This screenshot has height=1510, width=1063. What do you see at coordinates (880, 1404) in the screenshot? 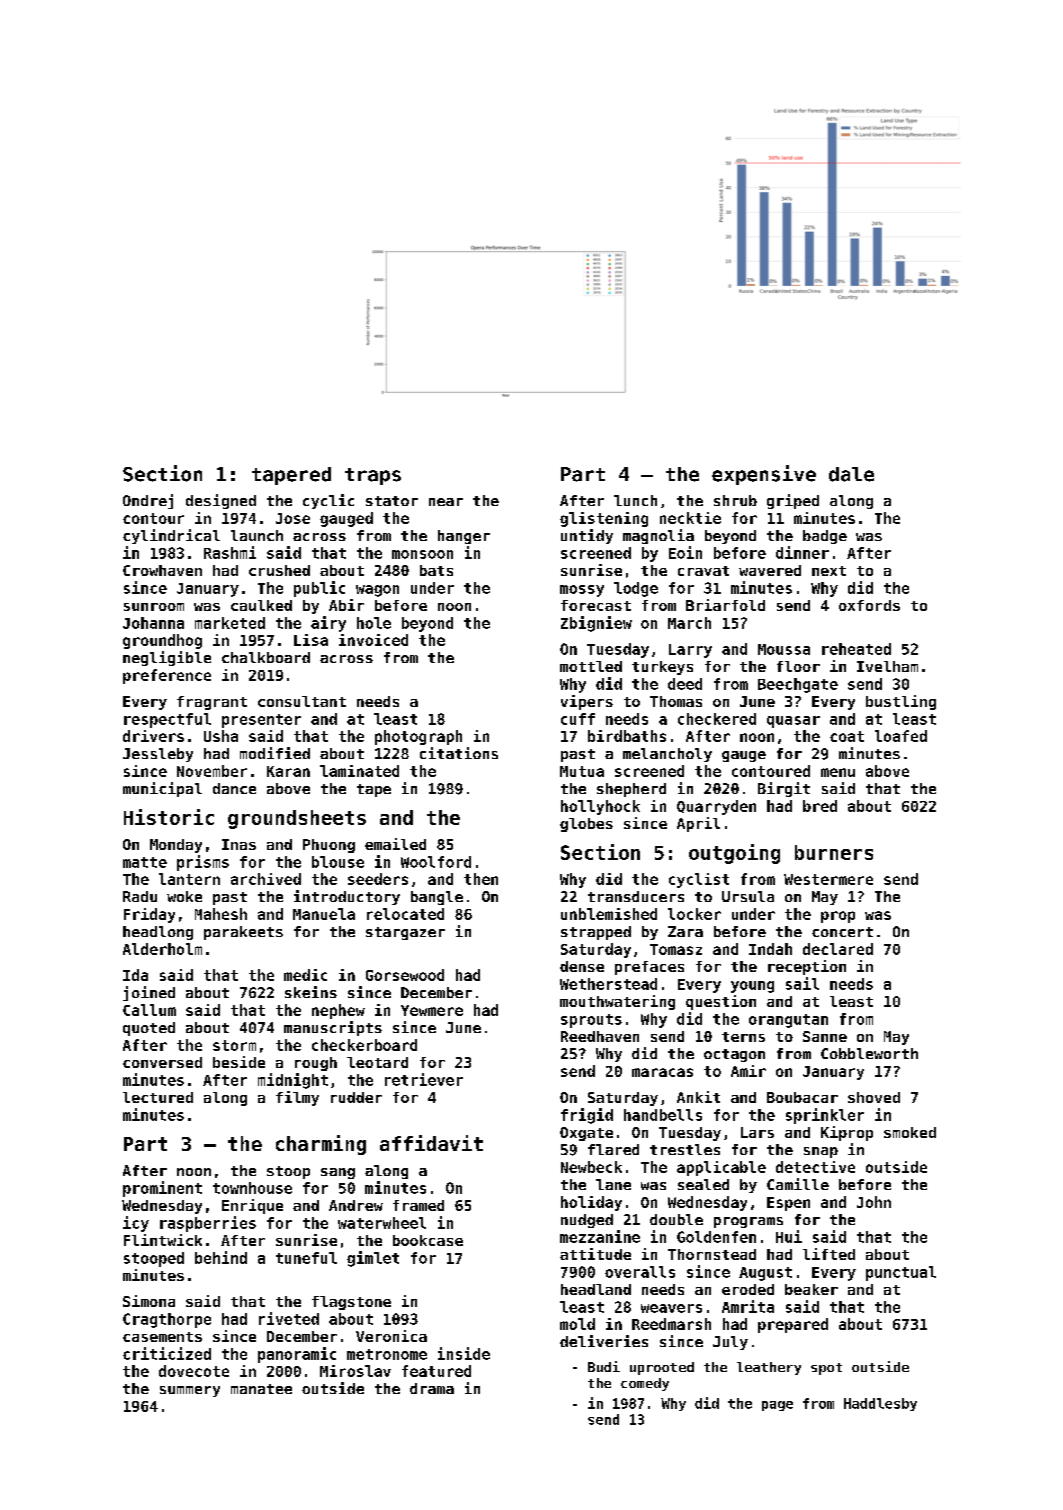
I see `Haddlesby` at bounding box center [880, 1404].
